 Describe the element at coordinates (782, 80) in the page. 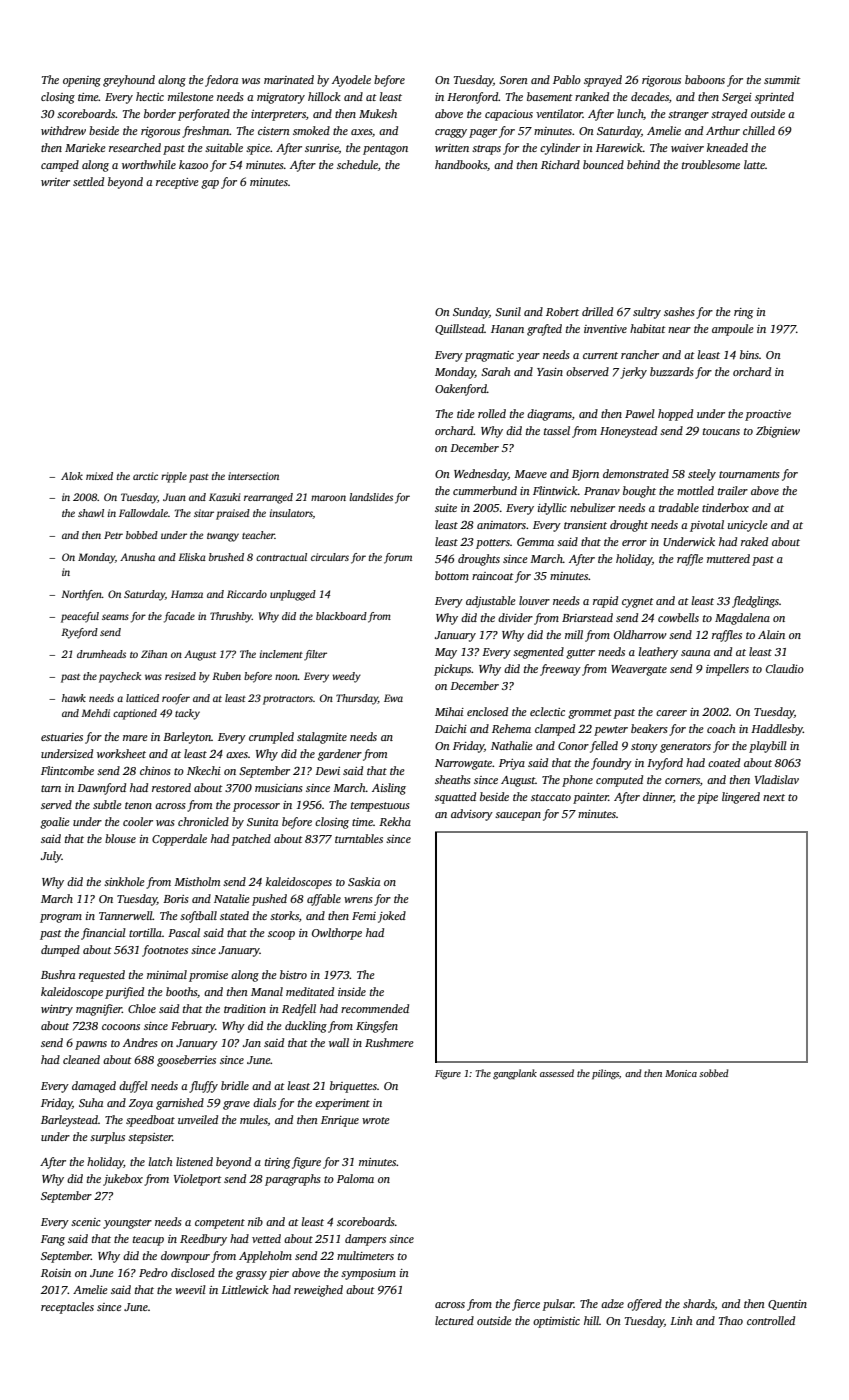

I see `summit` at that location.
